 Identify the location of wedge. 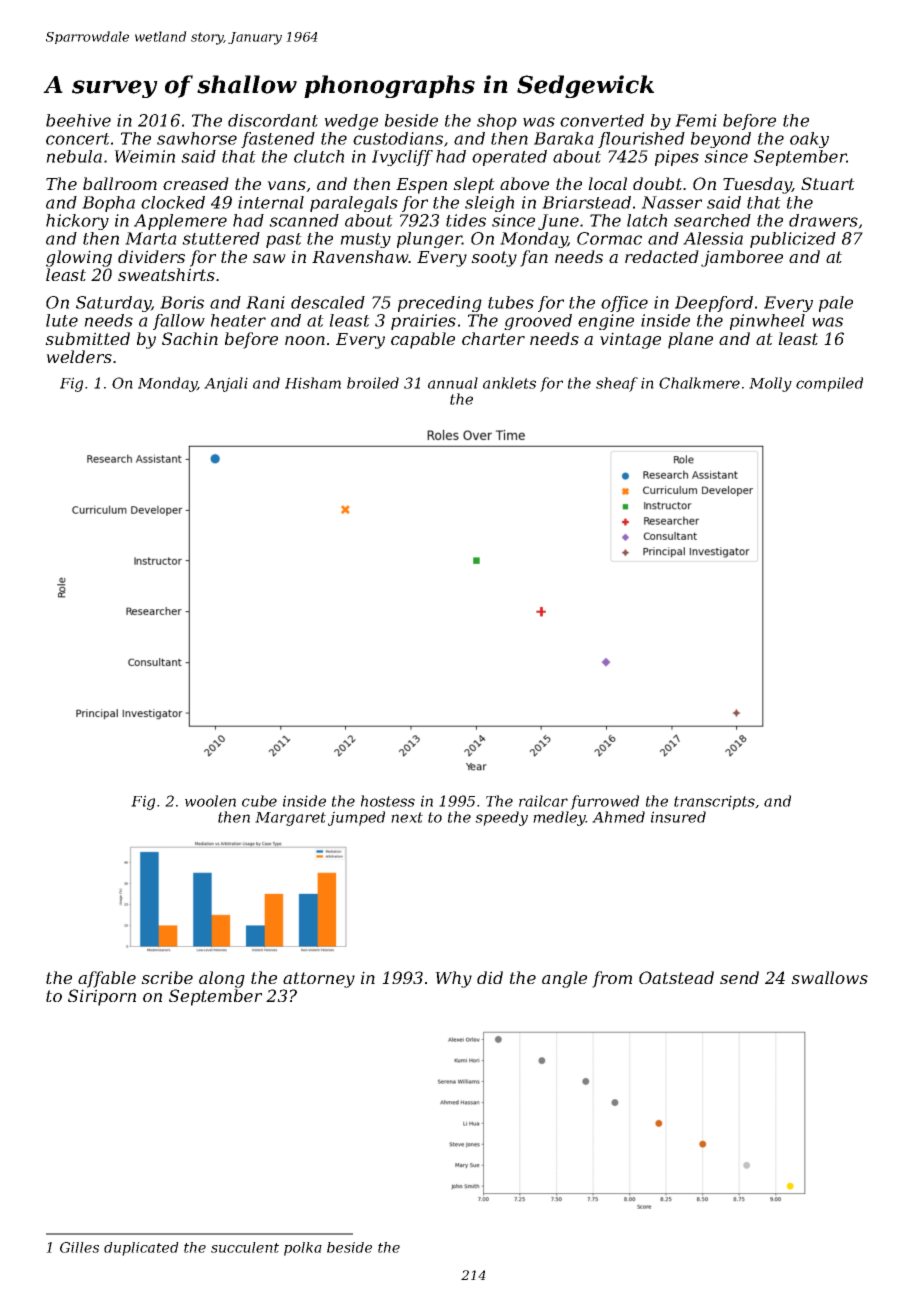
(351, 122).
